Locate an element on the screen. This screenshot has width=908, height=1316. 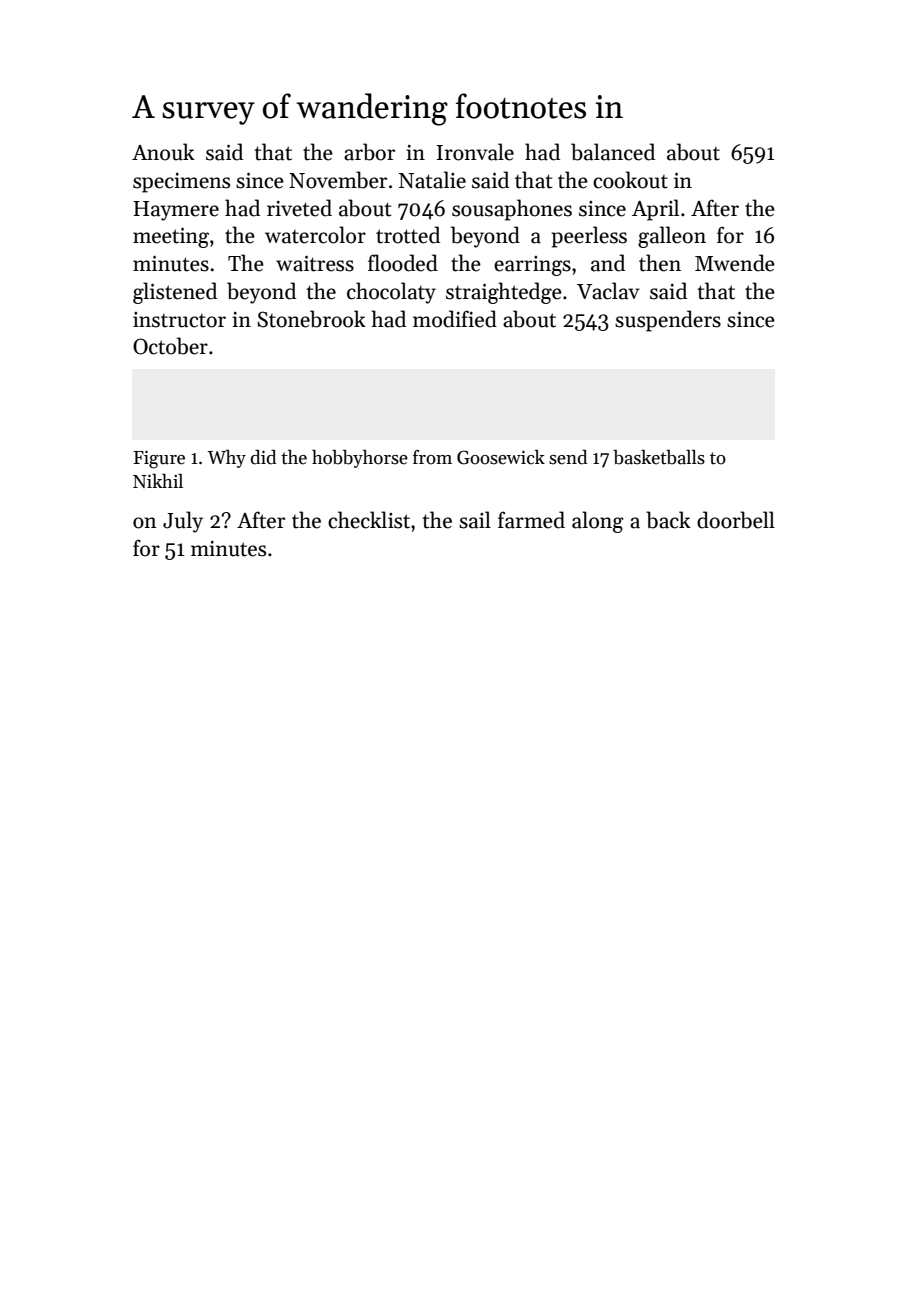
Why is located at coordinates (226, 459).
